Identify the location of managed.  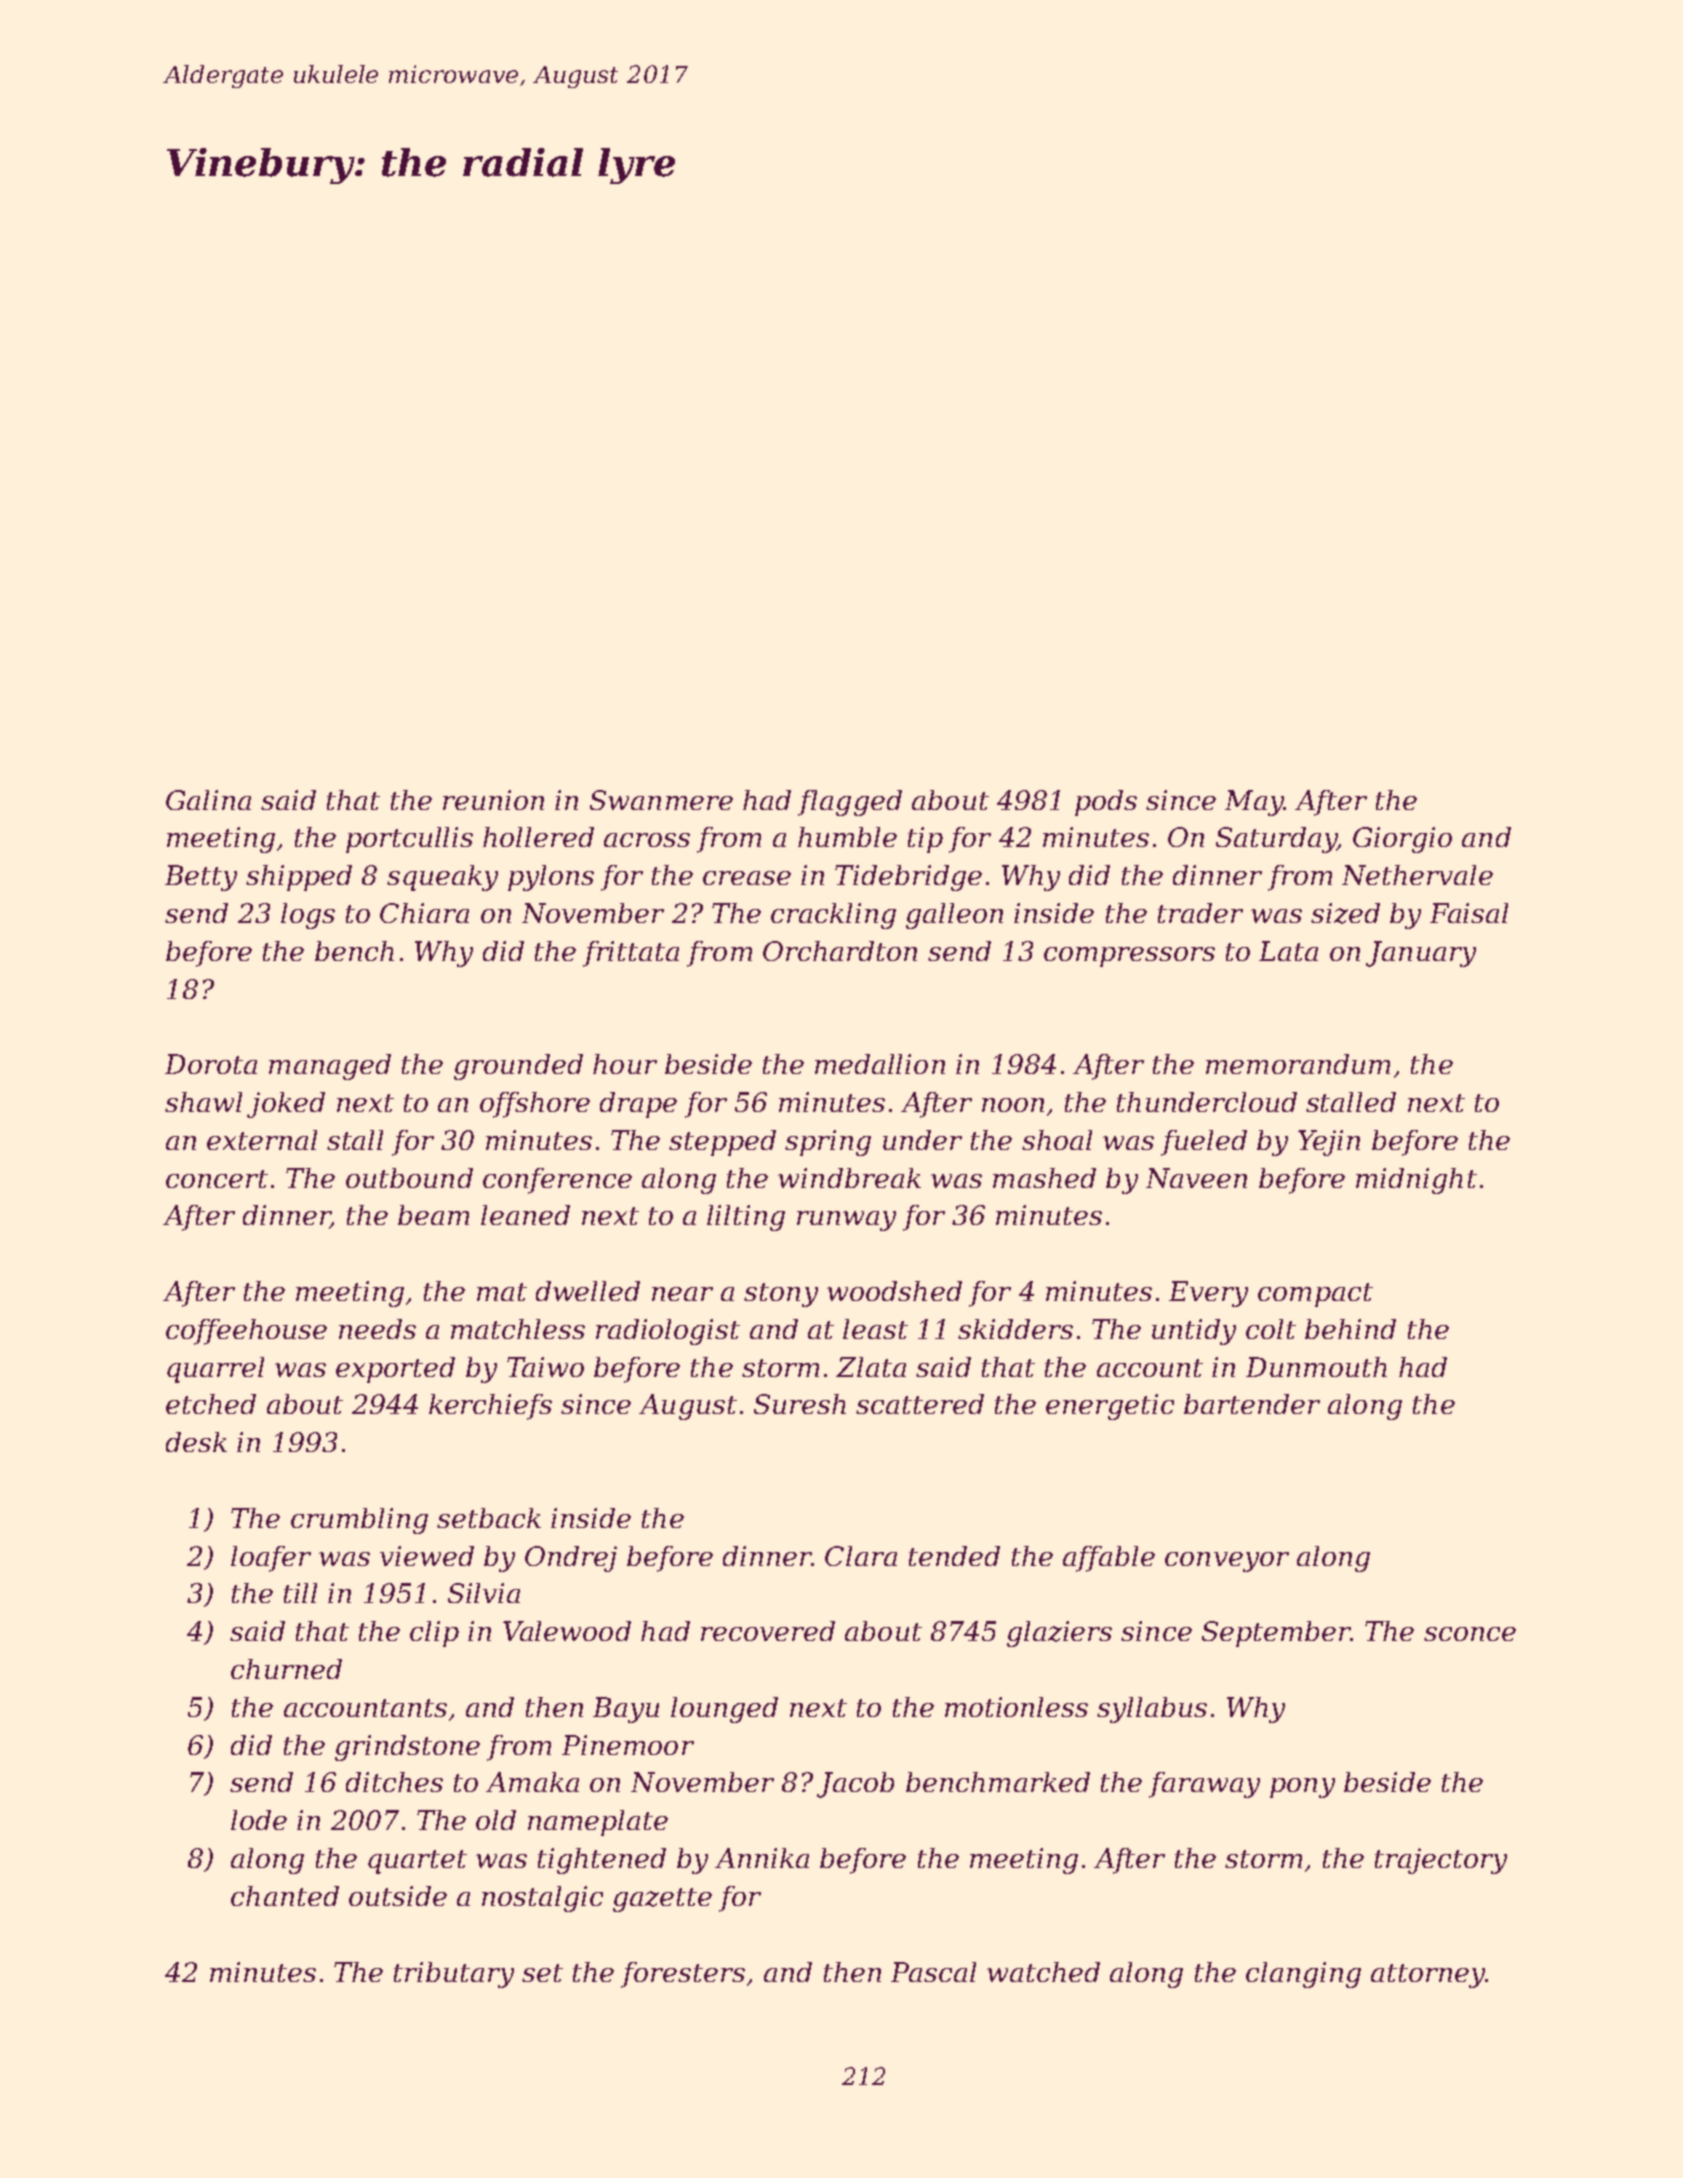
(330, 1067).
